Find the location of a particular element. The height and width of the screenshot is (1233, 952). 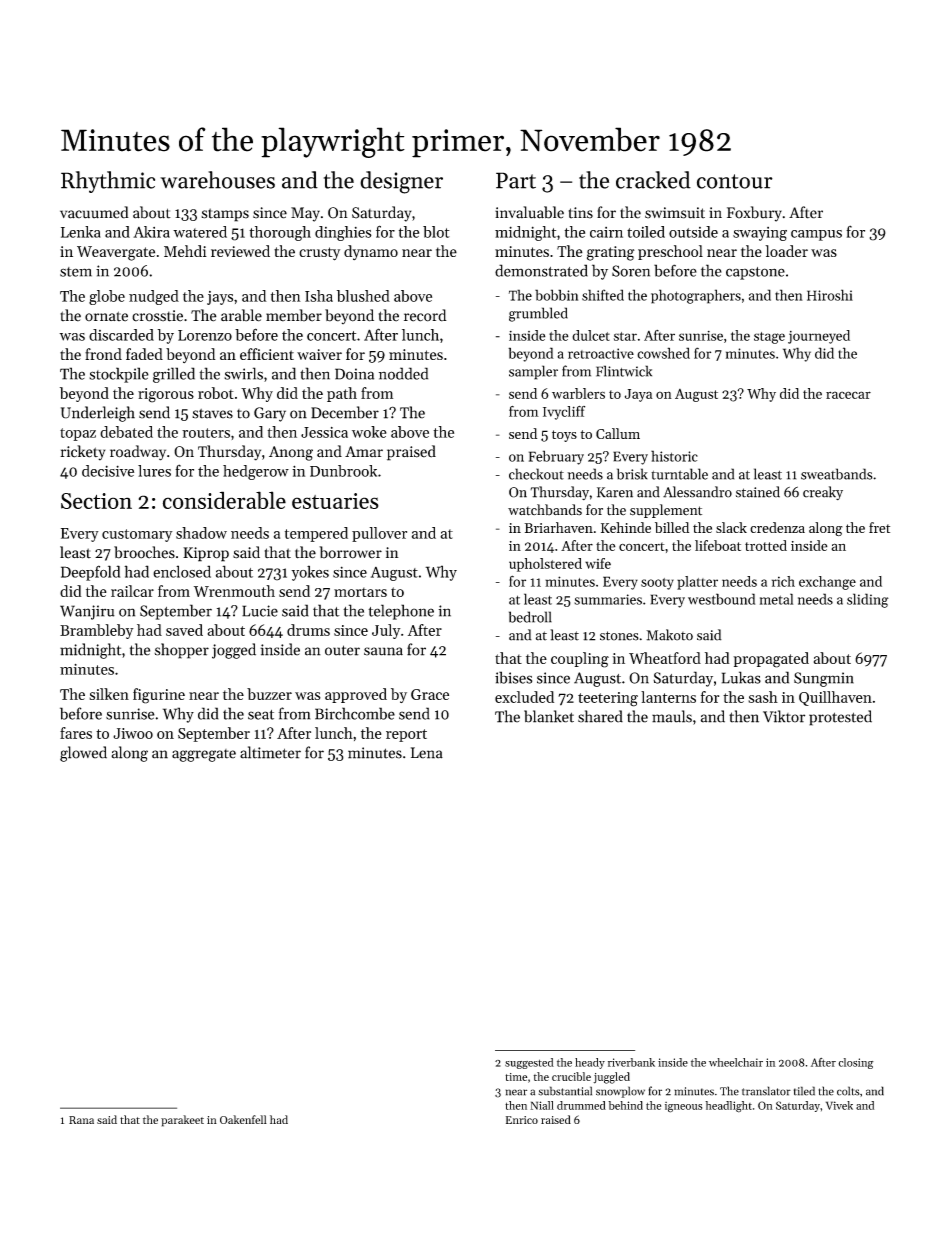

drummed is located at coordinates (581, 1105).
